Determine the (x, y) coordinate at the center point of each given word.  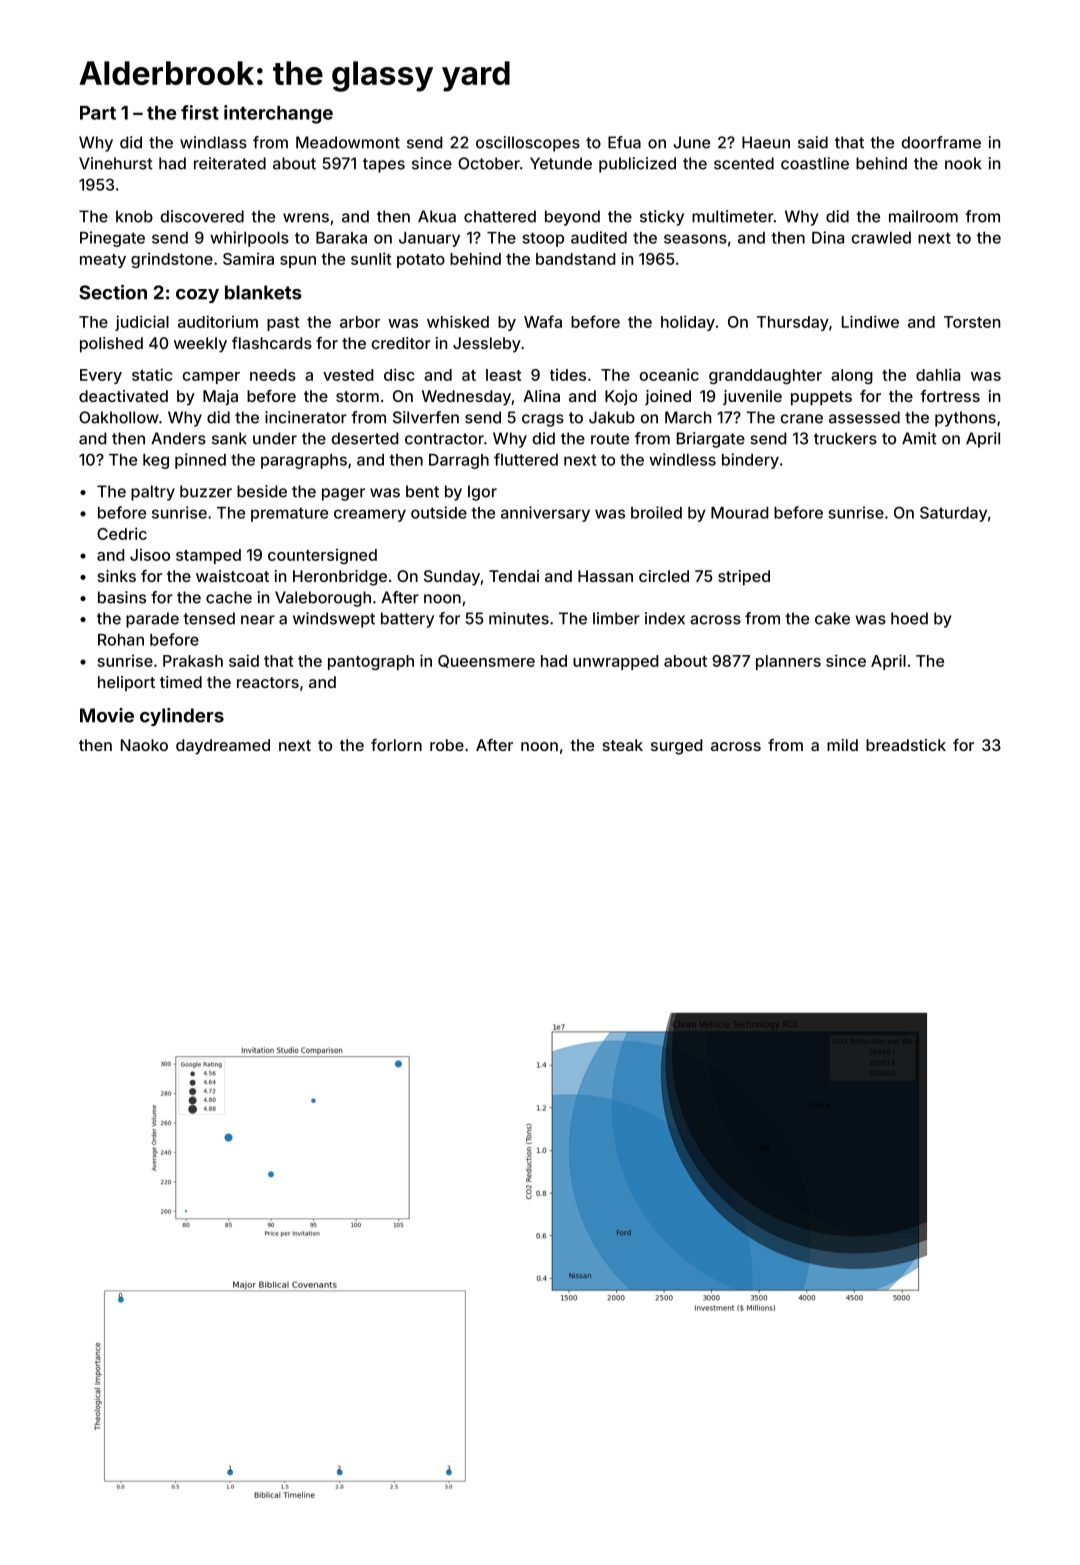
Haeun (766, 142)
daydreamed (223, 747)
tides (568, 375)
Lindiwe (870, 321)
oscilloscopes (528, 144)
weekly (200, 345)
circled (664, 576)
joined (668, 397)
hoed (909, 618)
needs (273, 375)
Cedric (122, 533)
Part (98, 113)
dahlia (938, 374)
